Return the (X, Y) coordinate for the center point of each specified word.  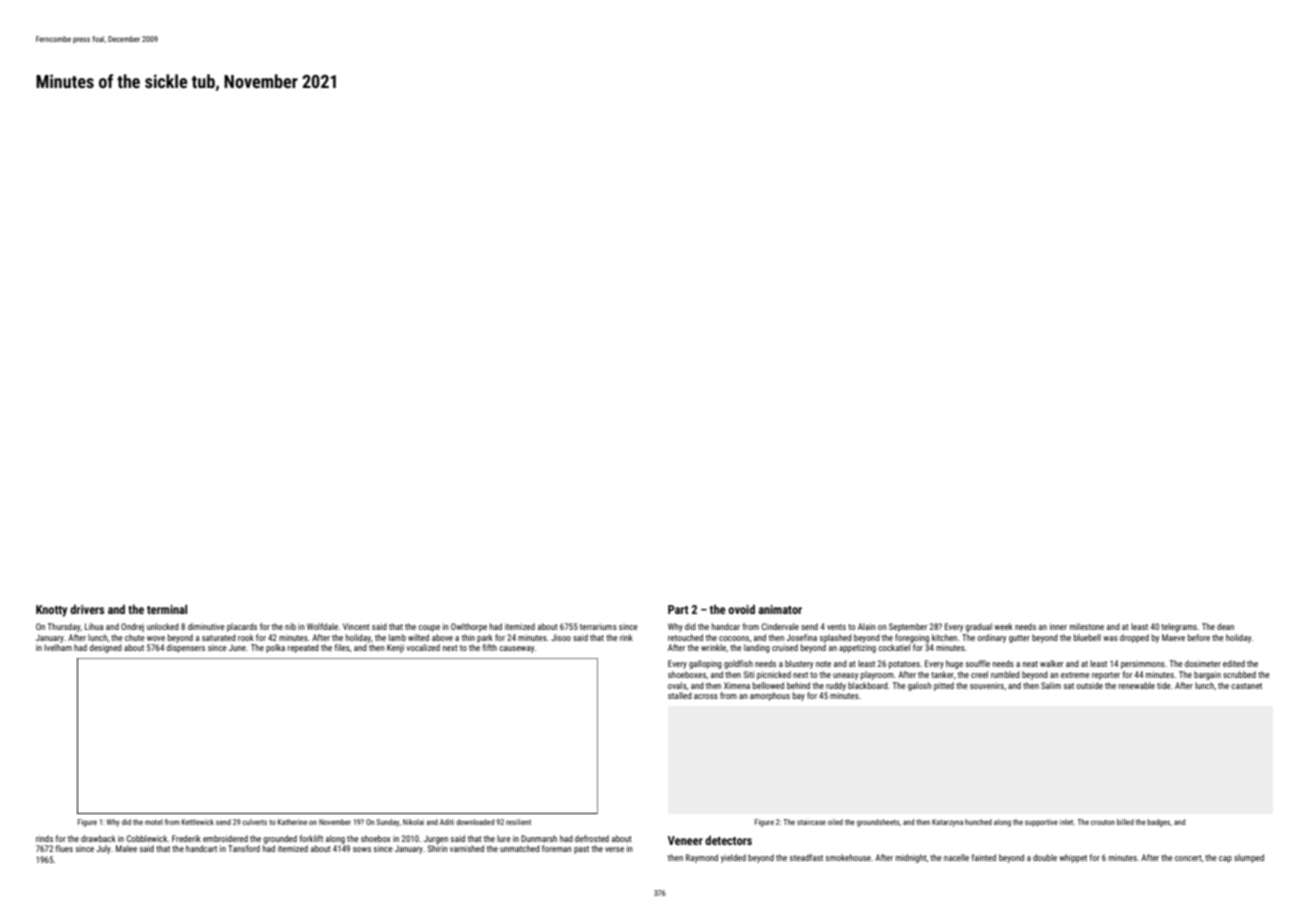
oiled (835, 822)
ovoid (741, 609)
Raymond (702, 858)
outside (1089, 685)
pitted (944, 686)
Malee (126, 848)
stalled (680, 695)
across (706, 696)
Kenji (395, 648)
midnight (911, 858)
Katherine (292, 822)
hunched (978, 822)
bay (799, 696)
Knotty (51, 611)
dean (1225, 626)
